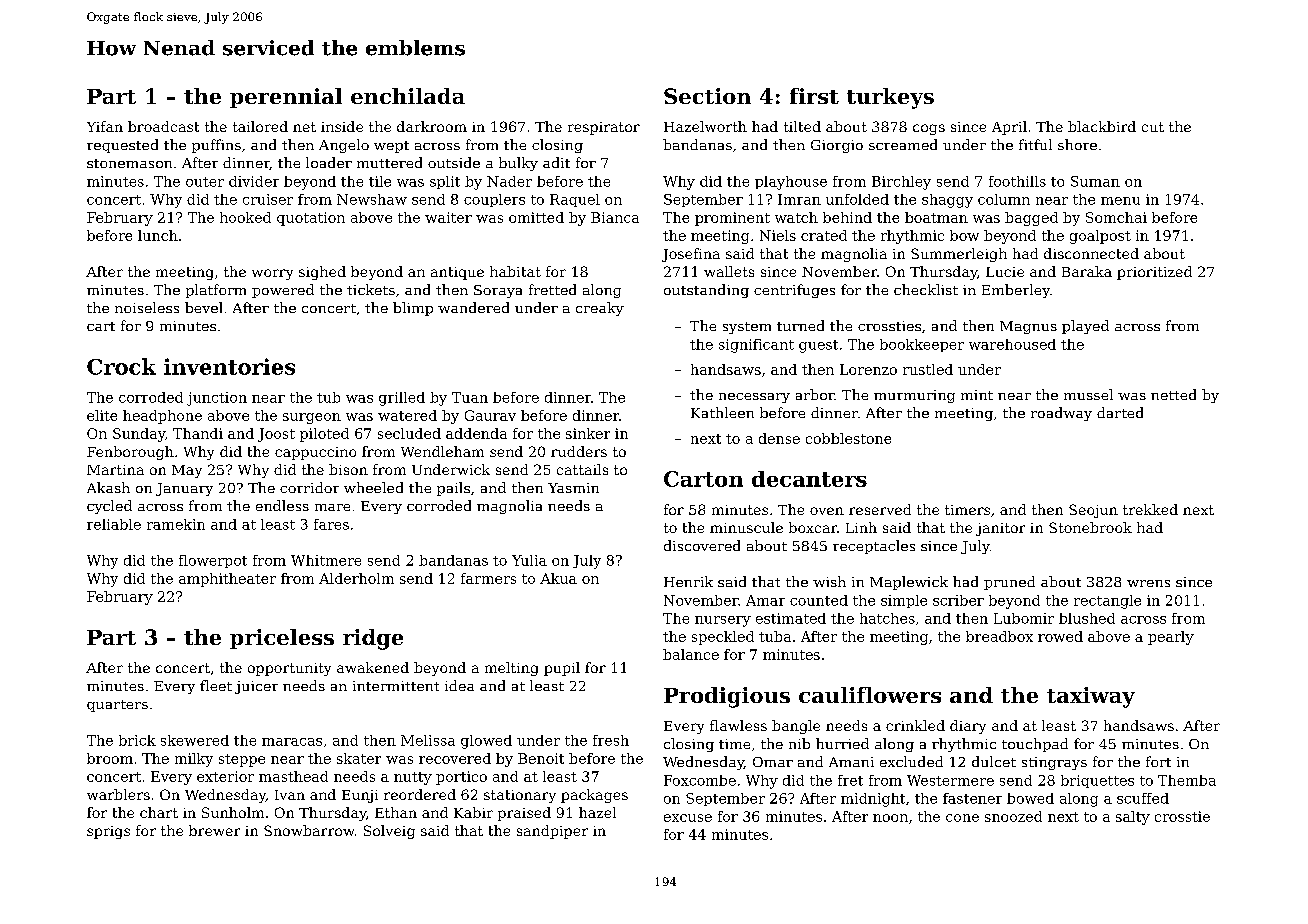 This page has height=924, width=1308. What do you see at coordinates (324, 435) in the page?
I see `piloted` at bounding box center [324, 435].
